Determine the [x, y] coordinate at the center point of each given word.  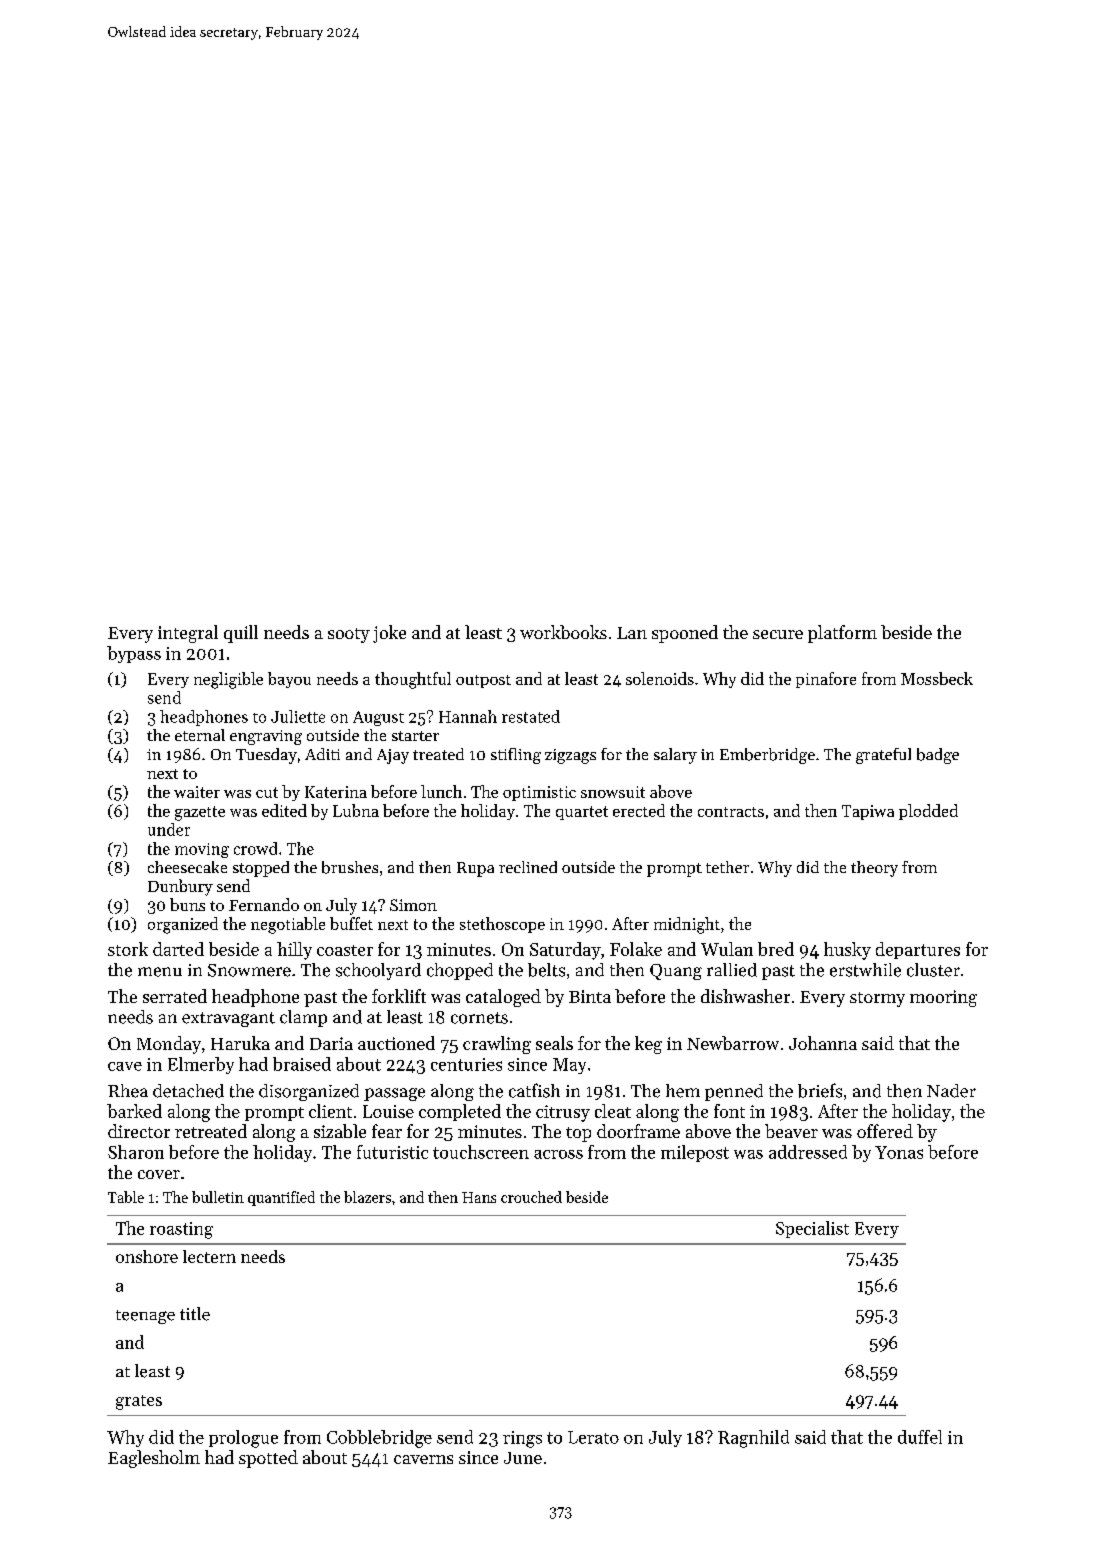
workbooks [563, 632]
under [169, 829]
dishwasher [745, 996]
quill [241, 634]
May [569, 1066]
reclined [528, 867]
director [139, 1131]
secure [778, 634]
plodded [928, 812]
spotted [268, 1459]
